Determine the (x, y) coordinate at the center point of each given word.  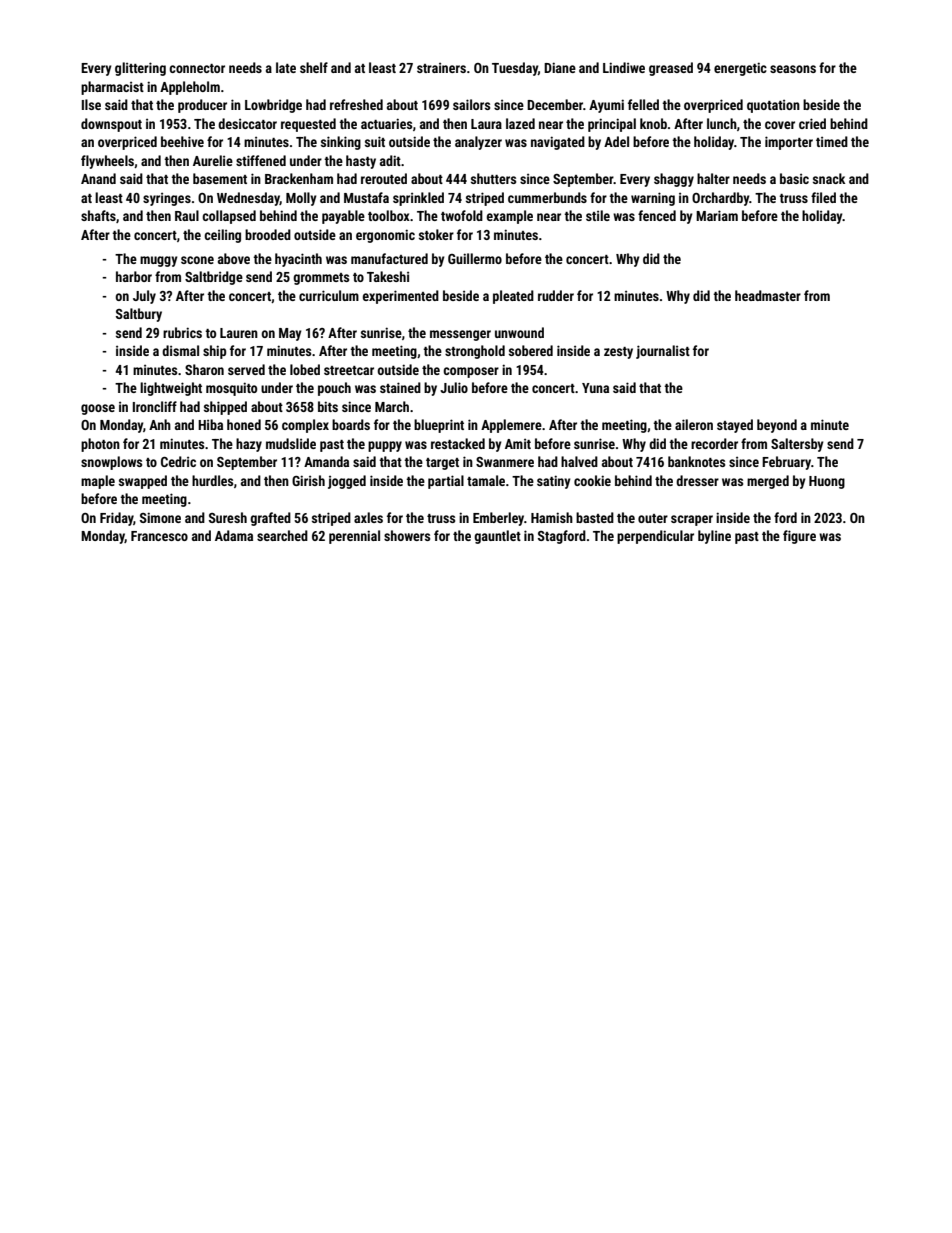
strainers (441, 68)
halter (713, 178)
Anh (160, 424)
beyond (777, 426)
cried (812, 123)
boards (351, 424)
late (286, 67)
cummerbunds (547, 197)
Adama (234, 535)
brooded (268, 234)
